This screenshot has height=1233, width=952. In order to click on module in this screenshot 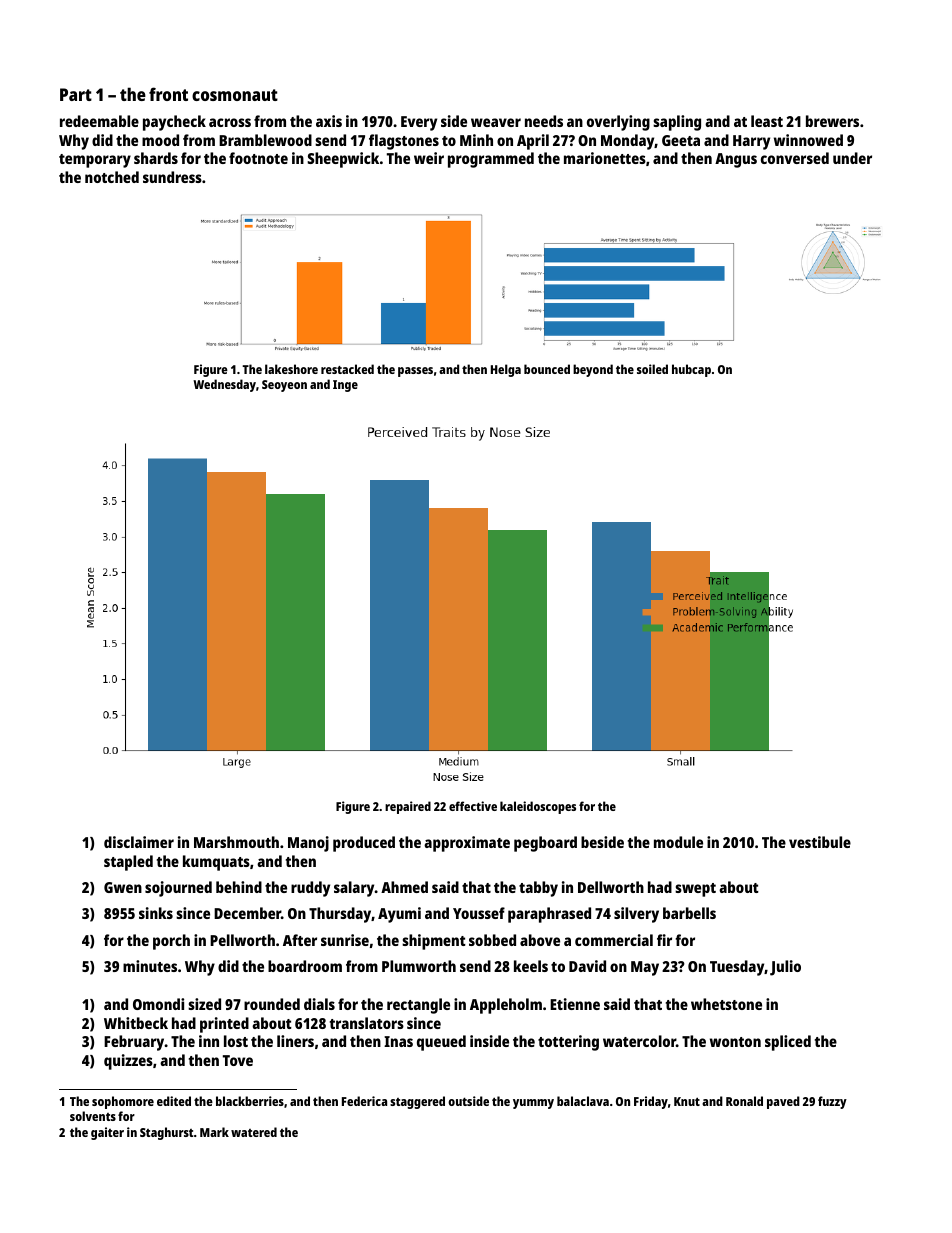, I will do `click(678, 842)`.
